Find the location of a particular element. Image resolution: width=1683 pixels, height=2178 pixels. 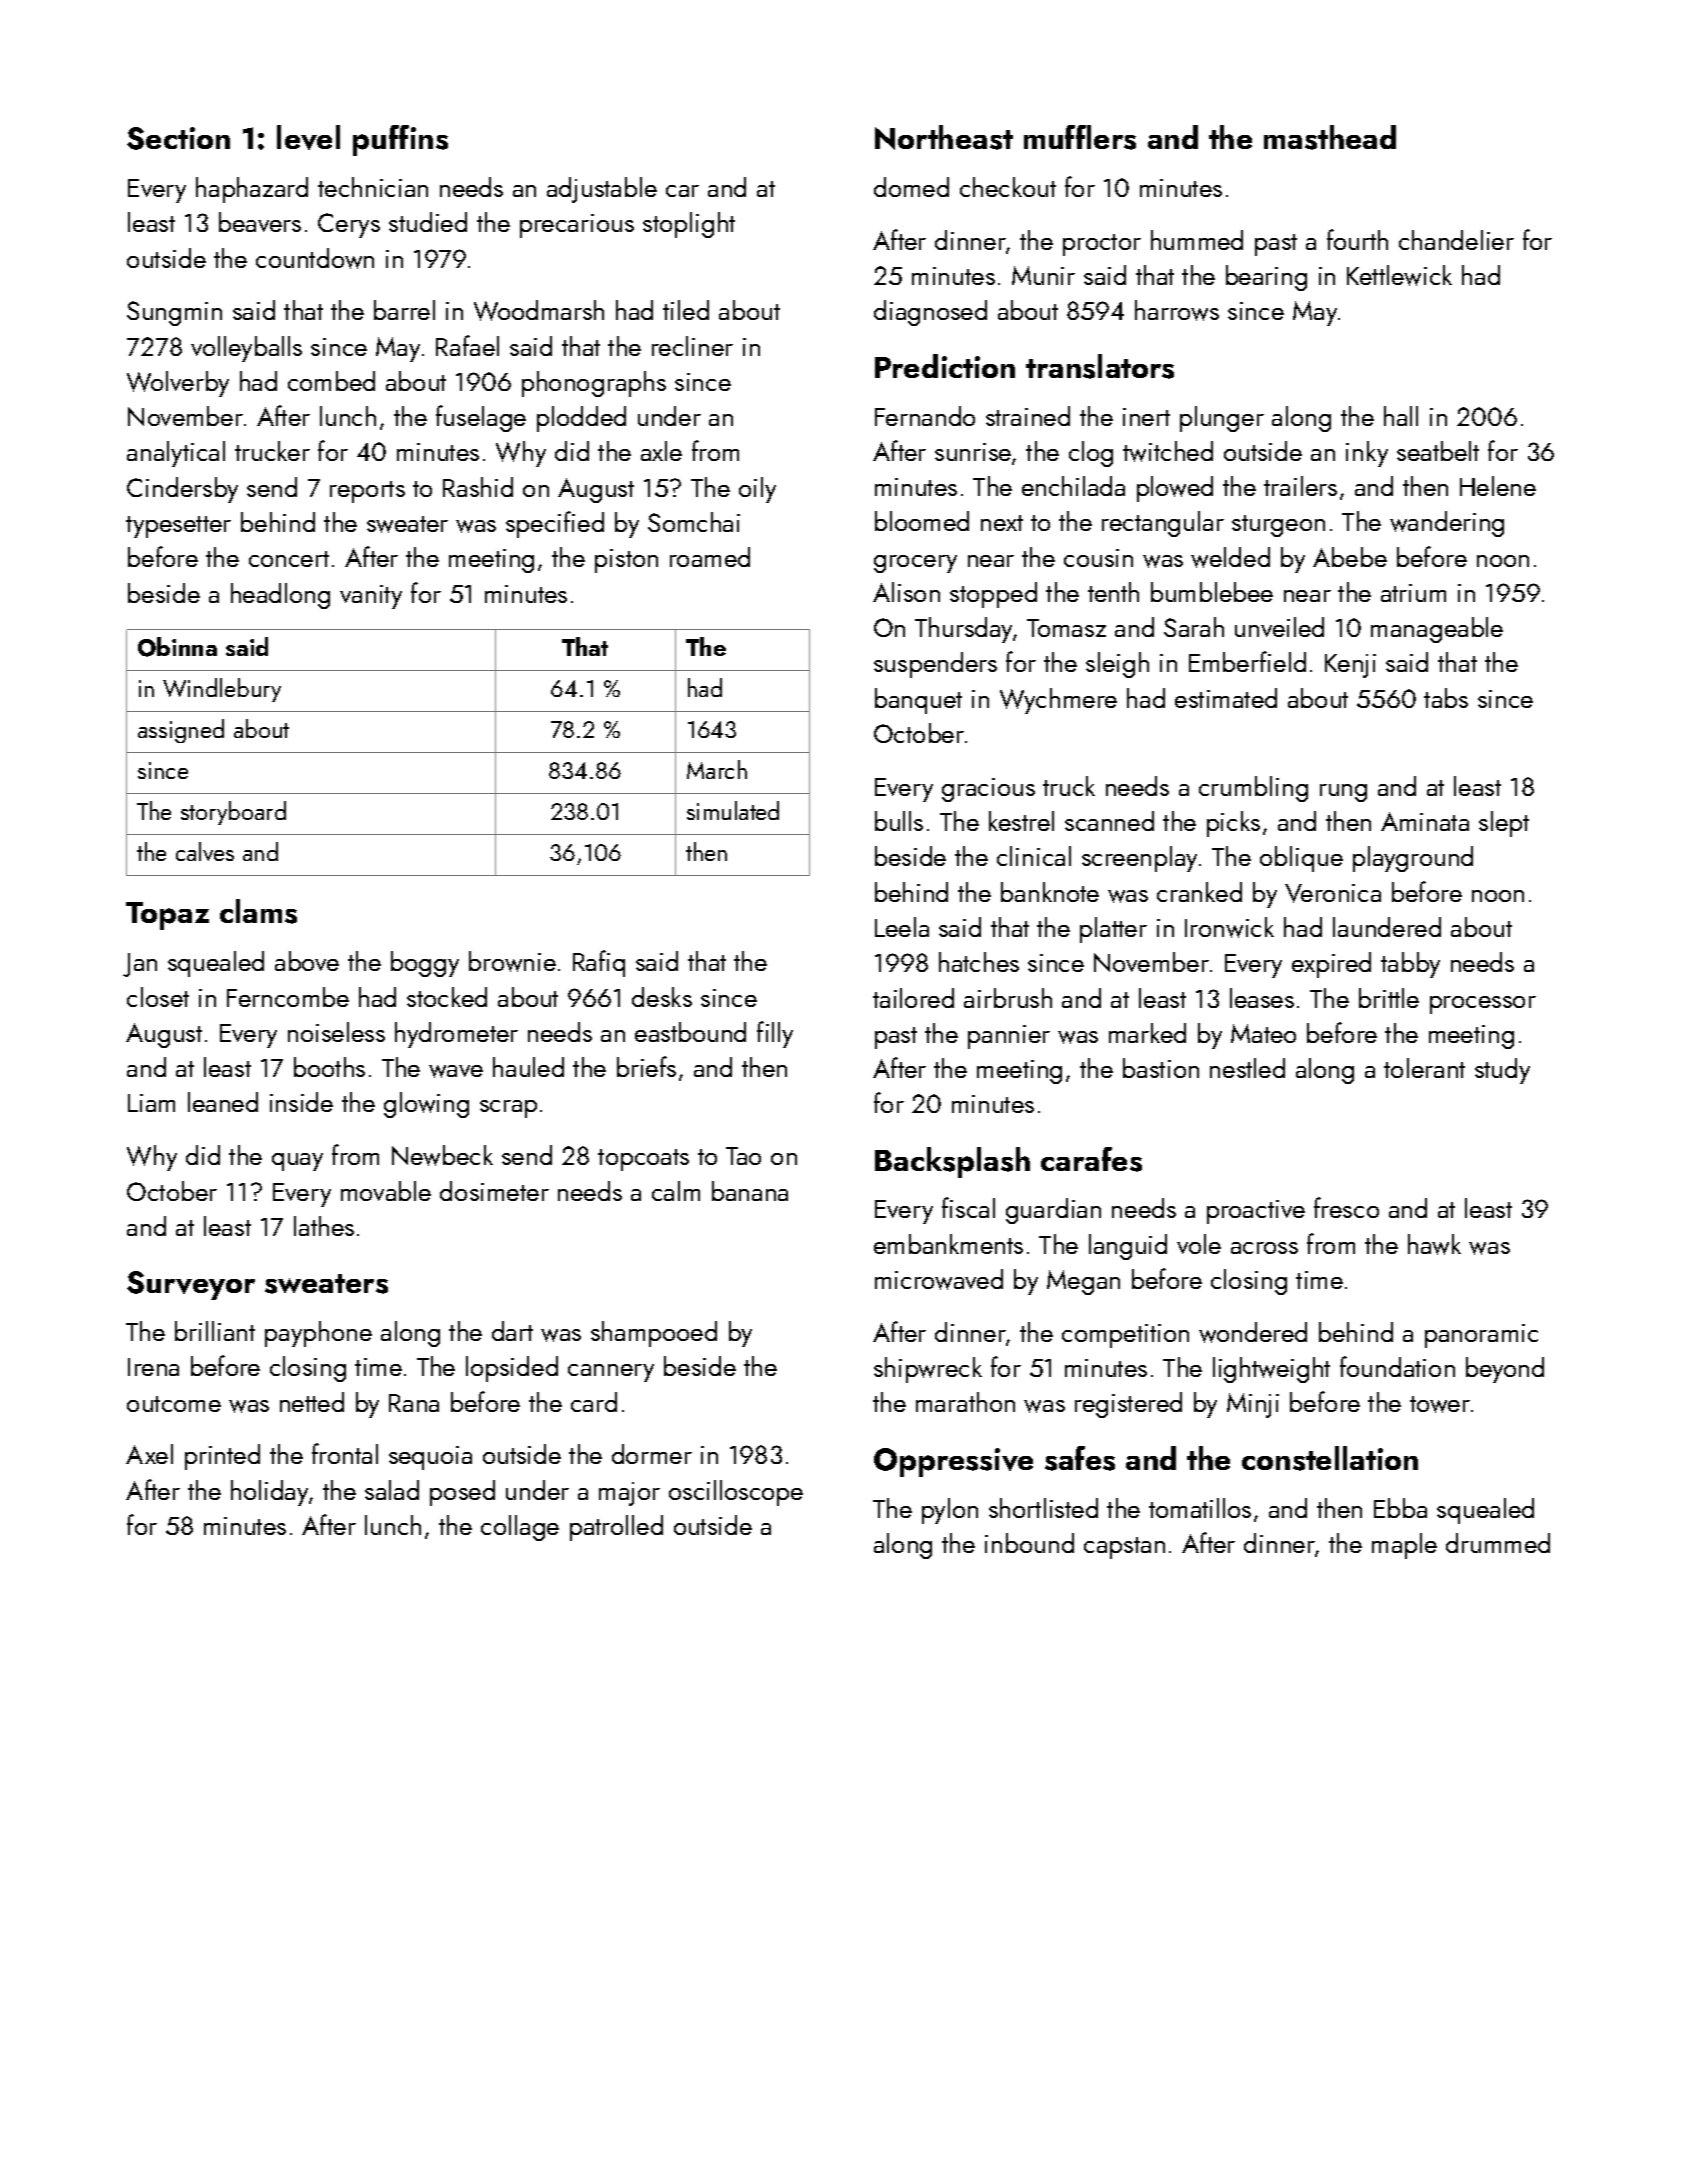

wandering is located at coordinates (1447, 524).
